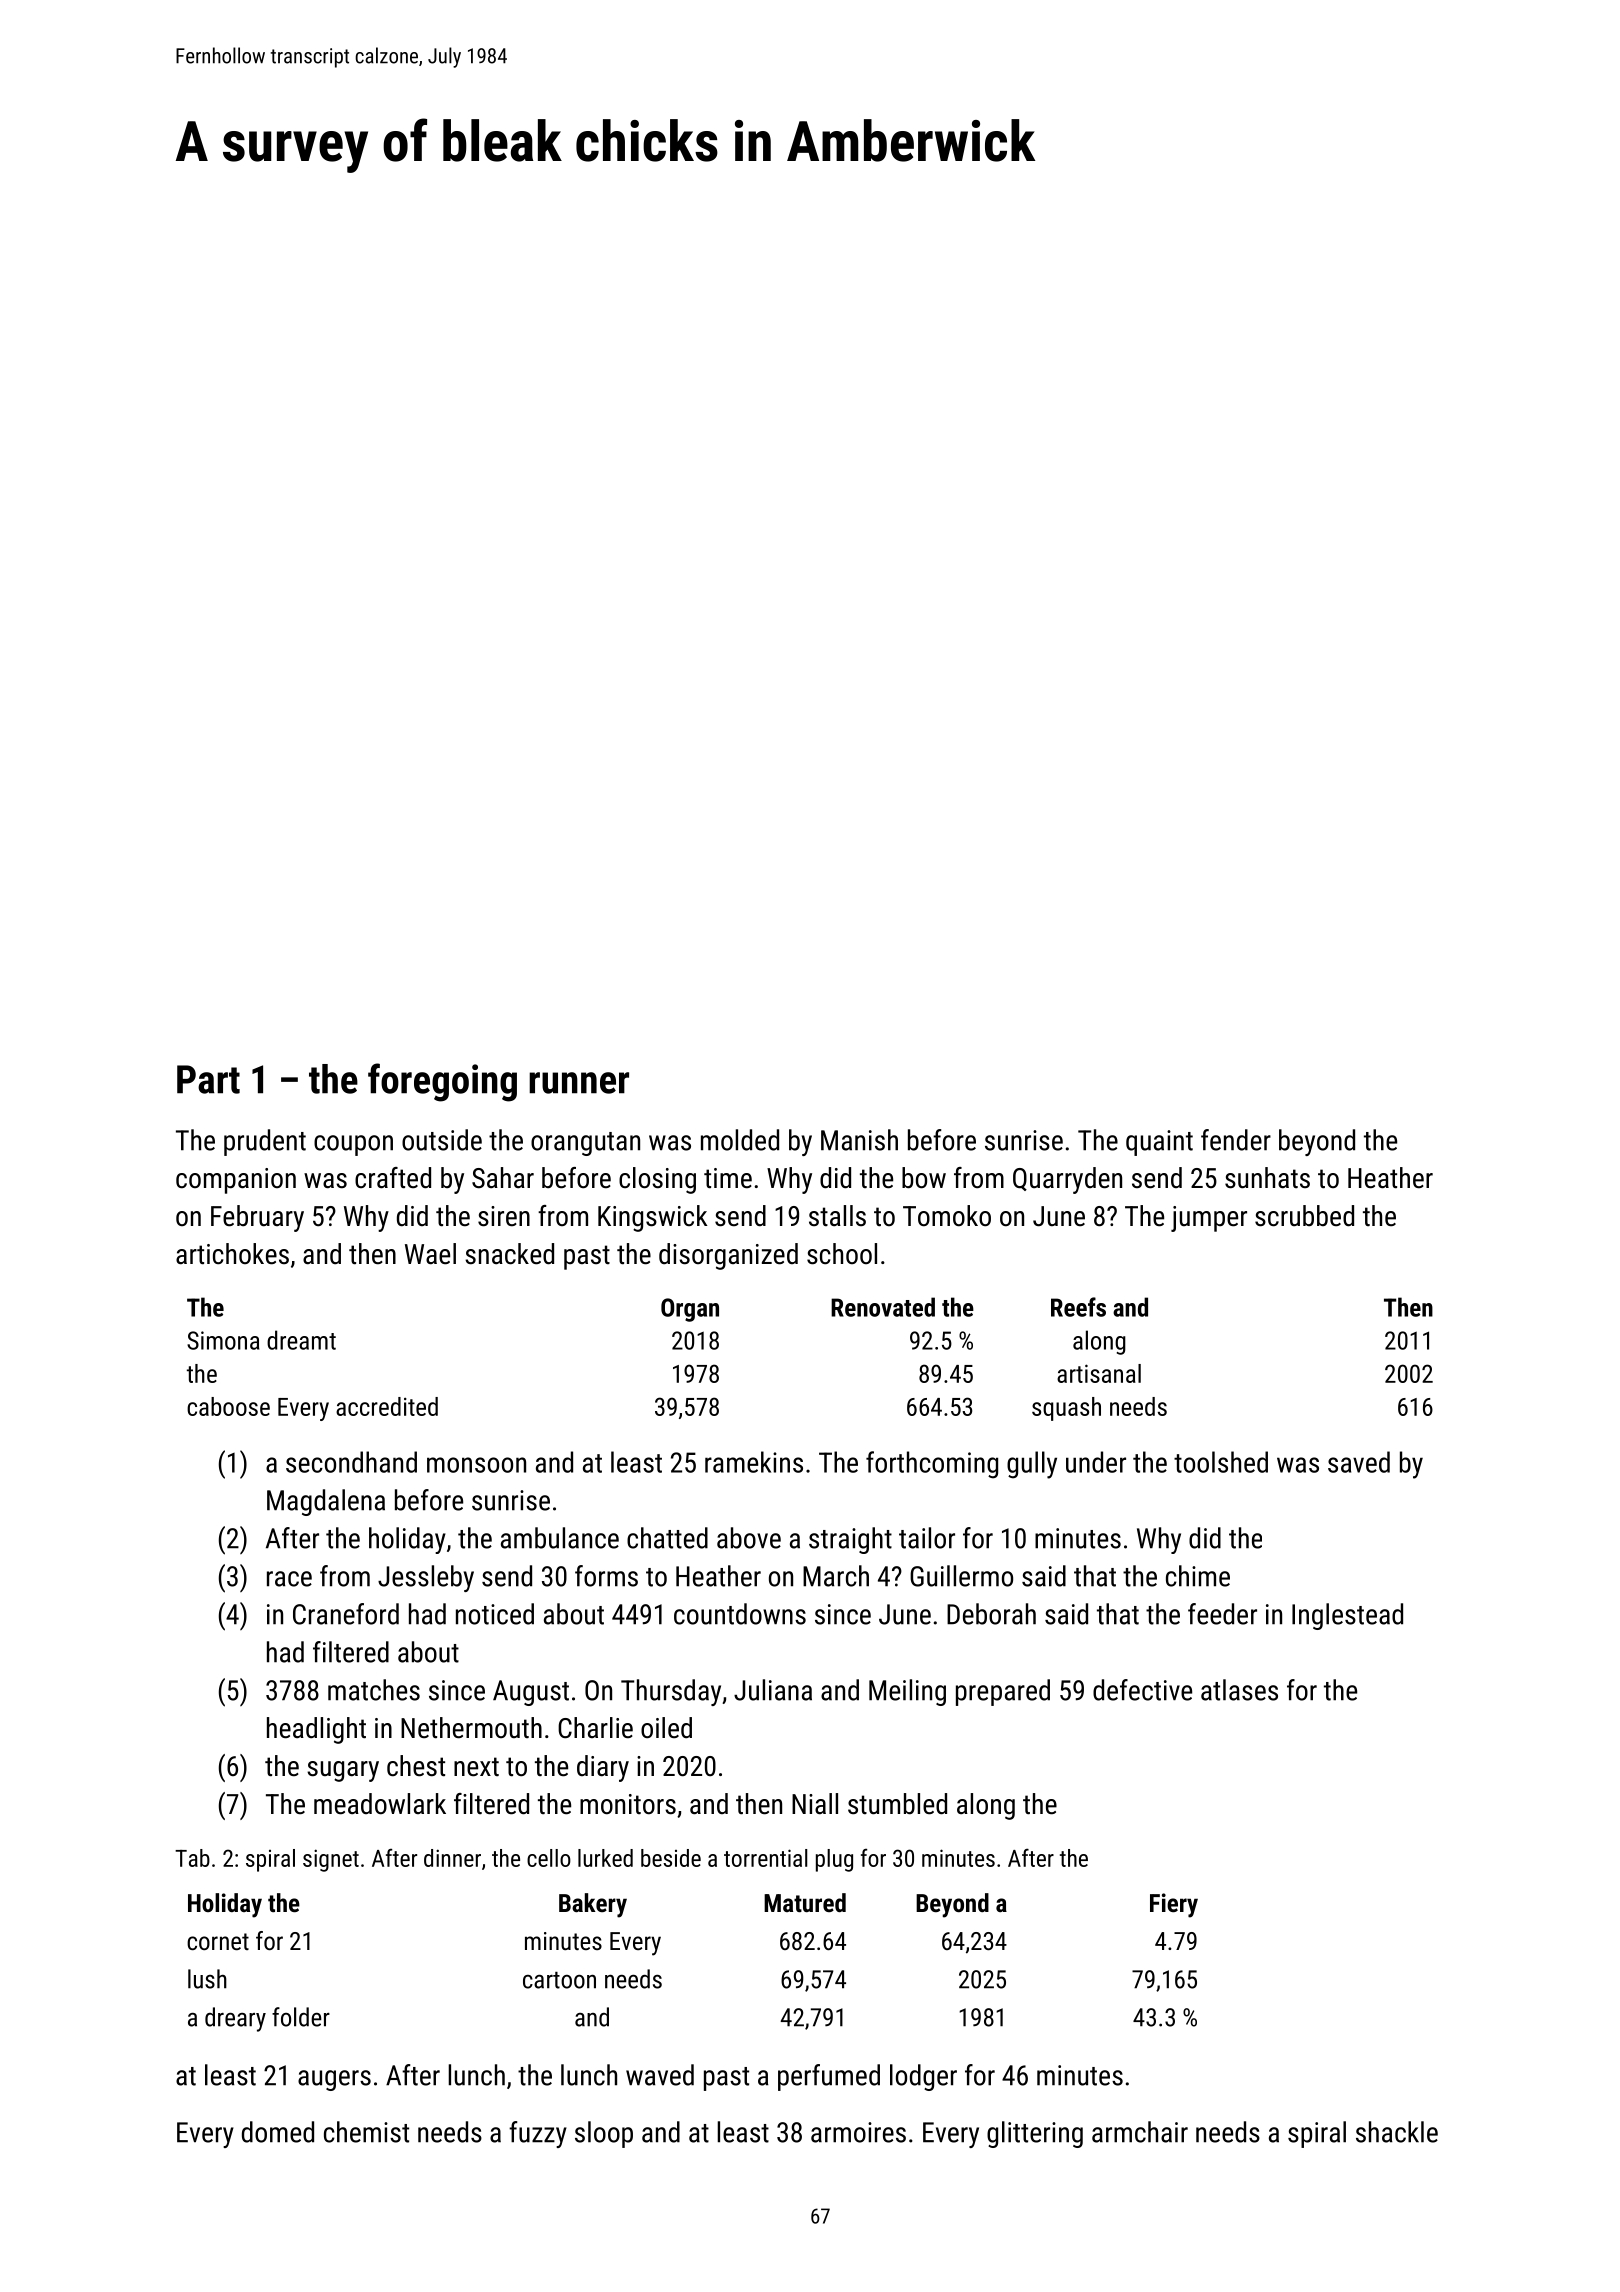 The height and width of the screenshot is (2292, 1620). Describe the element at coordinates (579, 1083) in the screenshot. I see `runner` at that location.
